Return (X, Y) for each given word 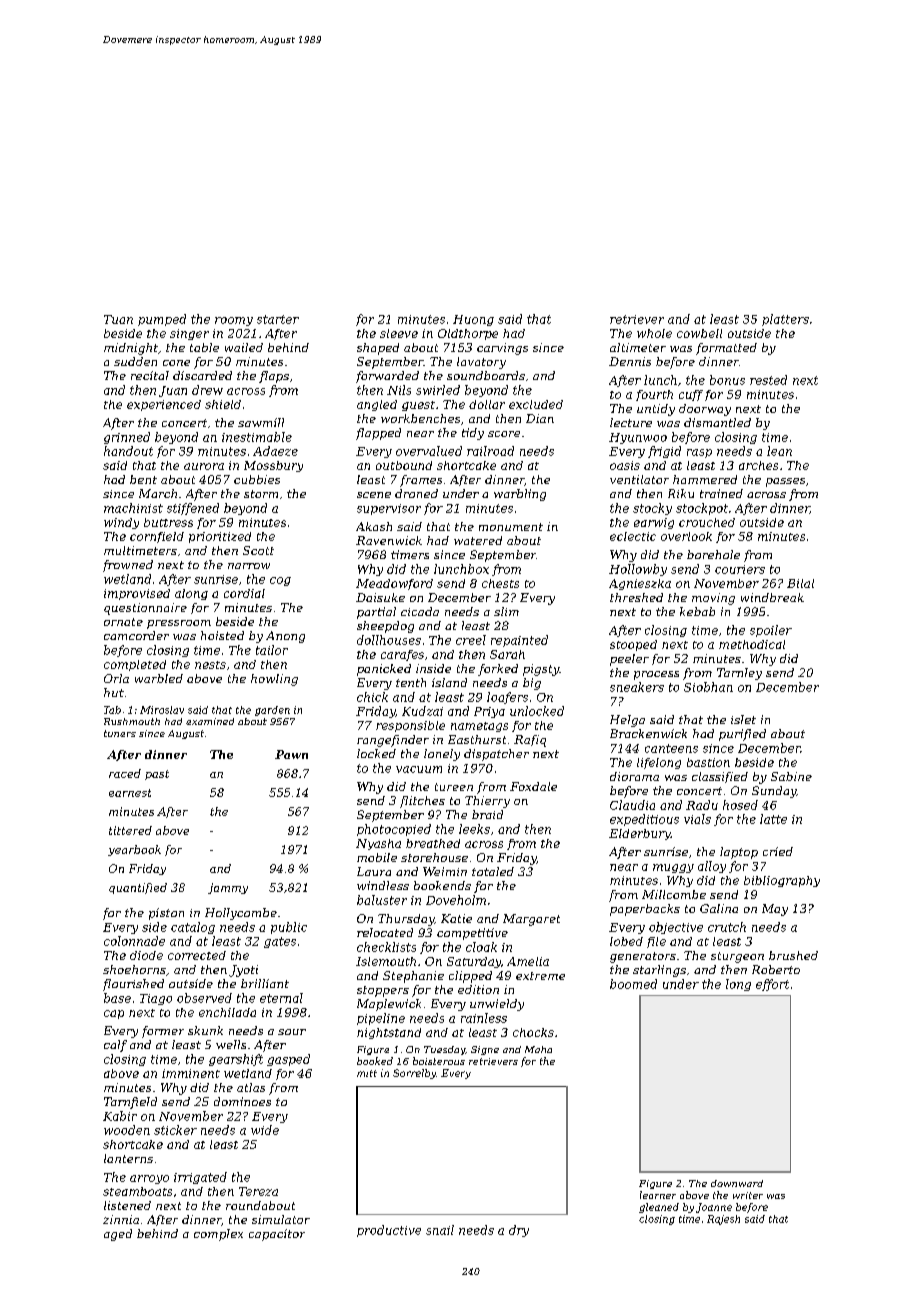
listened (127, 1205)
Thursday (406, 920)
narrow (249, 566)
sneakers (637, 687)
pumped (162, 320)
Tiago (156, 999)
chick (372, 697)
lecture (631, 422)
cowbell (699, 333)
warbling (520, 495)
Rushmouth (132, 721)
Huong (473, 320)
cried (778, 851)
